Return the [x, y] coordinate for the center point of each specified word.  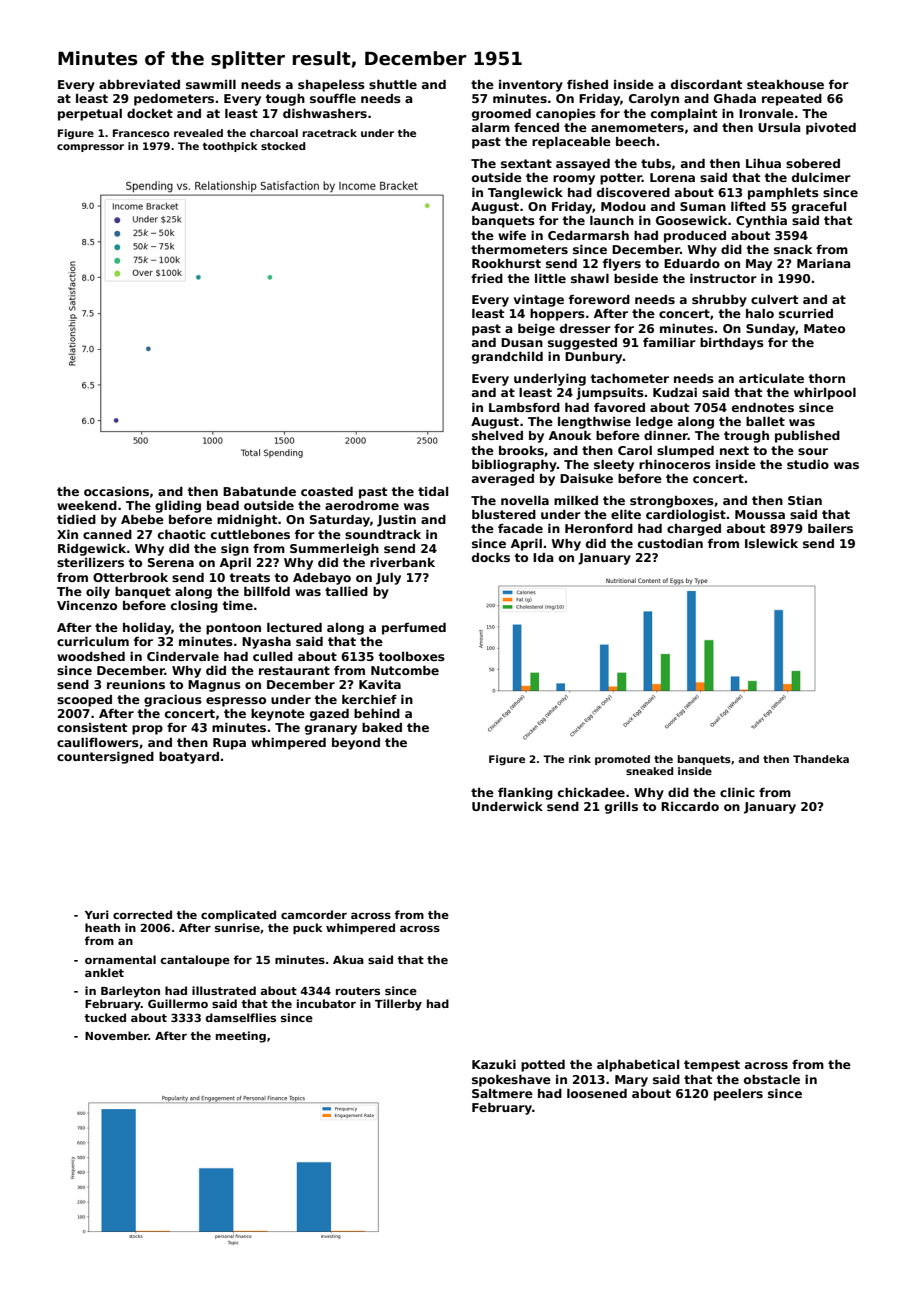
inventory [531, 86]
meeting [241, 1037]
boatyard [189, 758]
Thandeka [821, 759]
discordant [706, 84]
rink [580, 759]
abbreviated [139, 84]
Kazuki [494, 1064]
